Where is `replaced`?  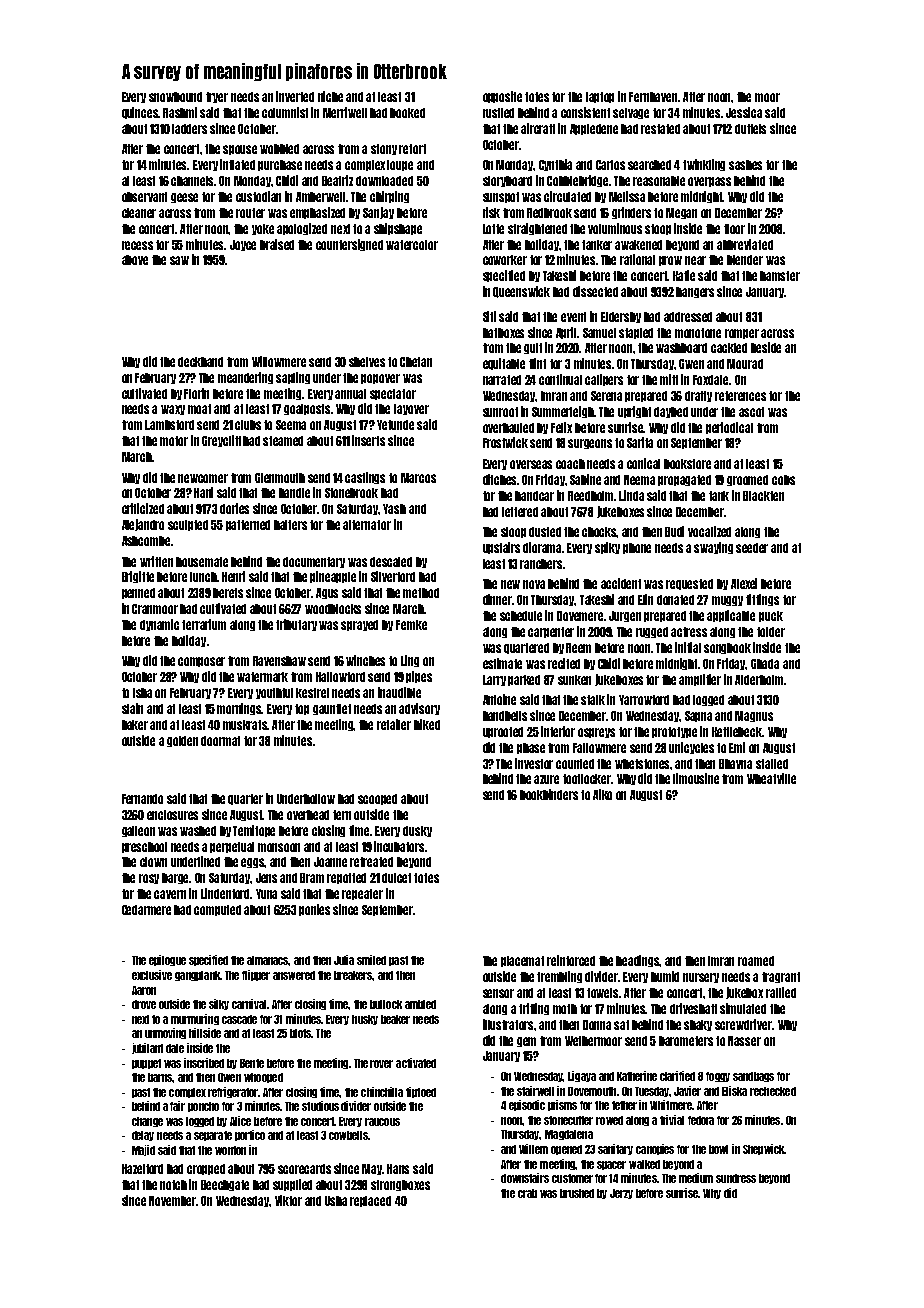
replaced is located at coordinates (370, 1201).
